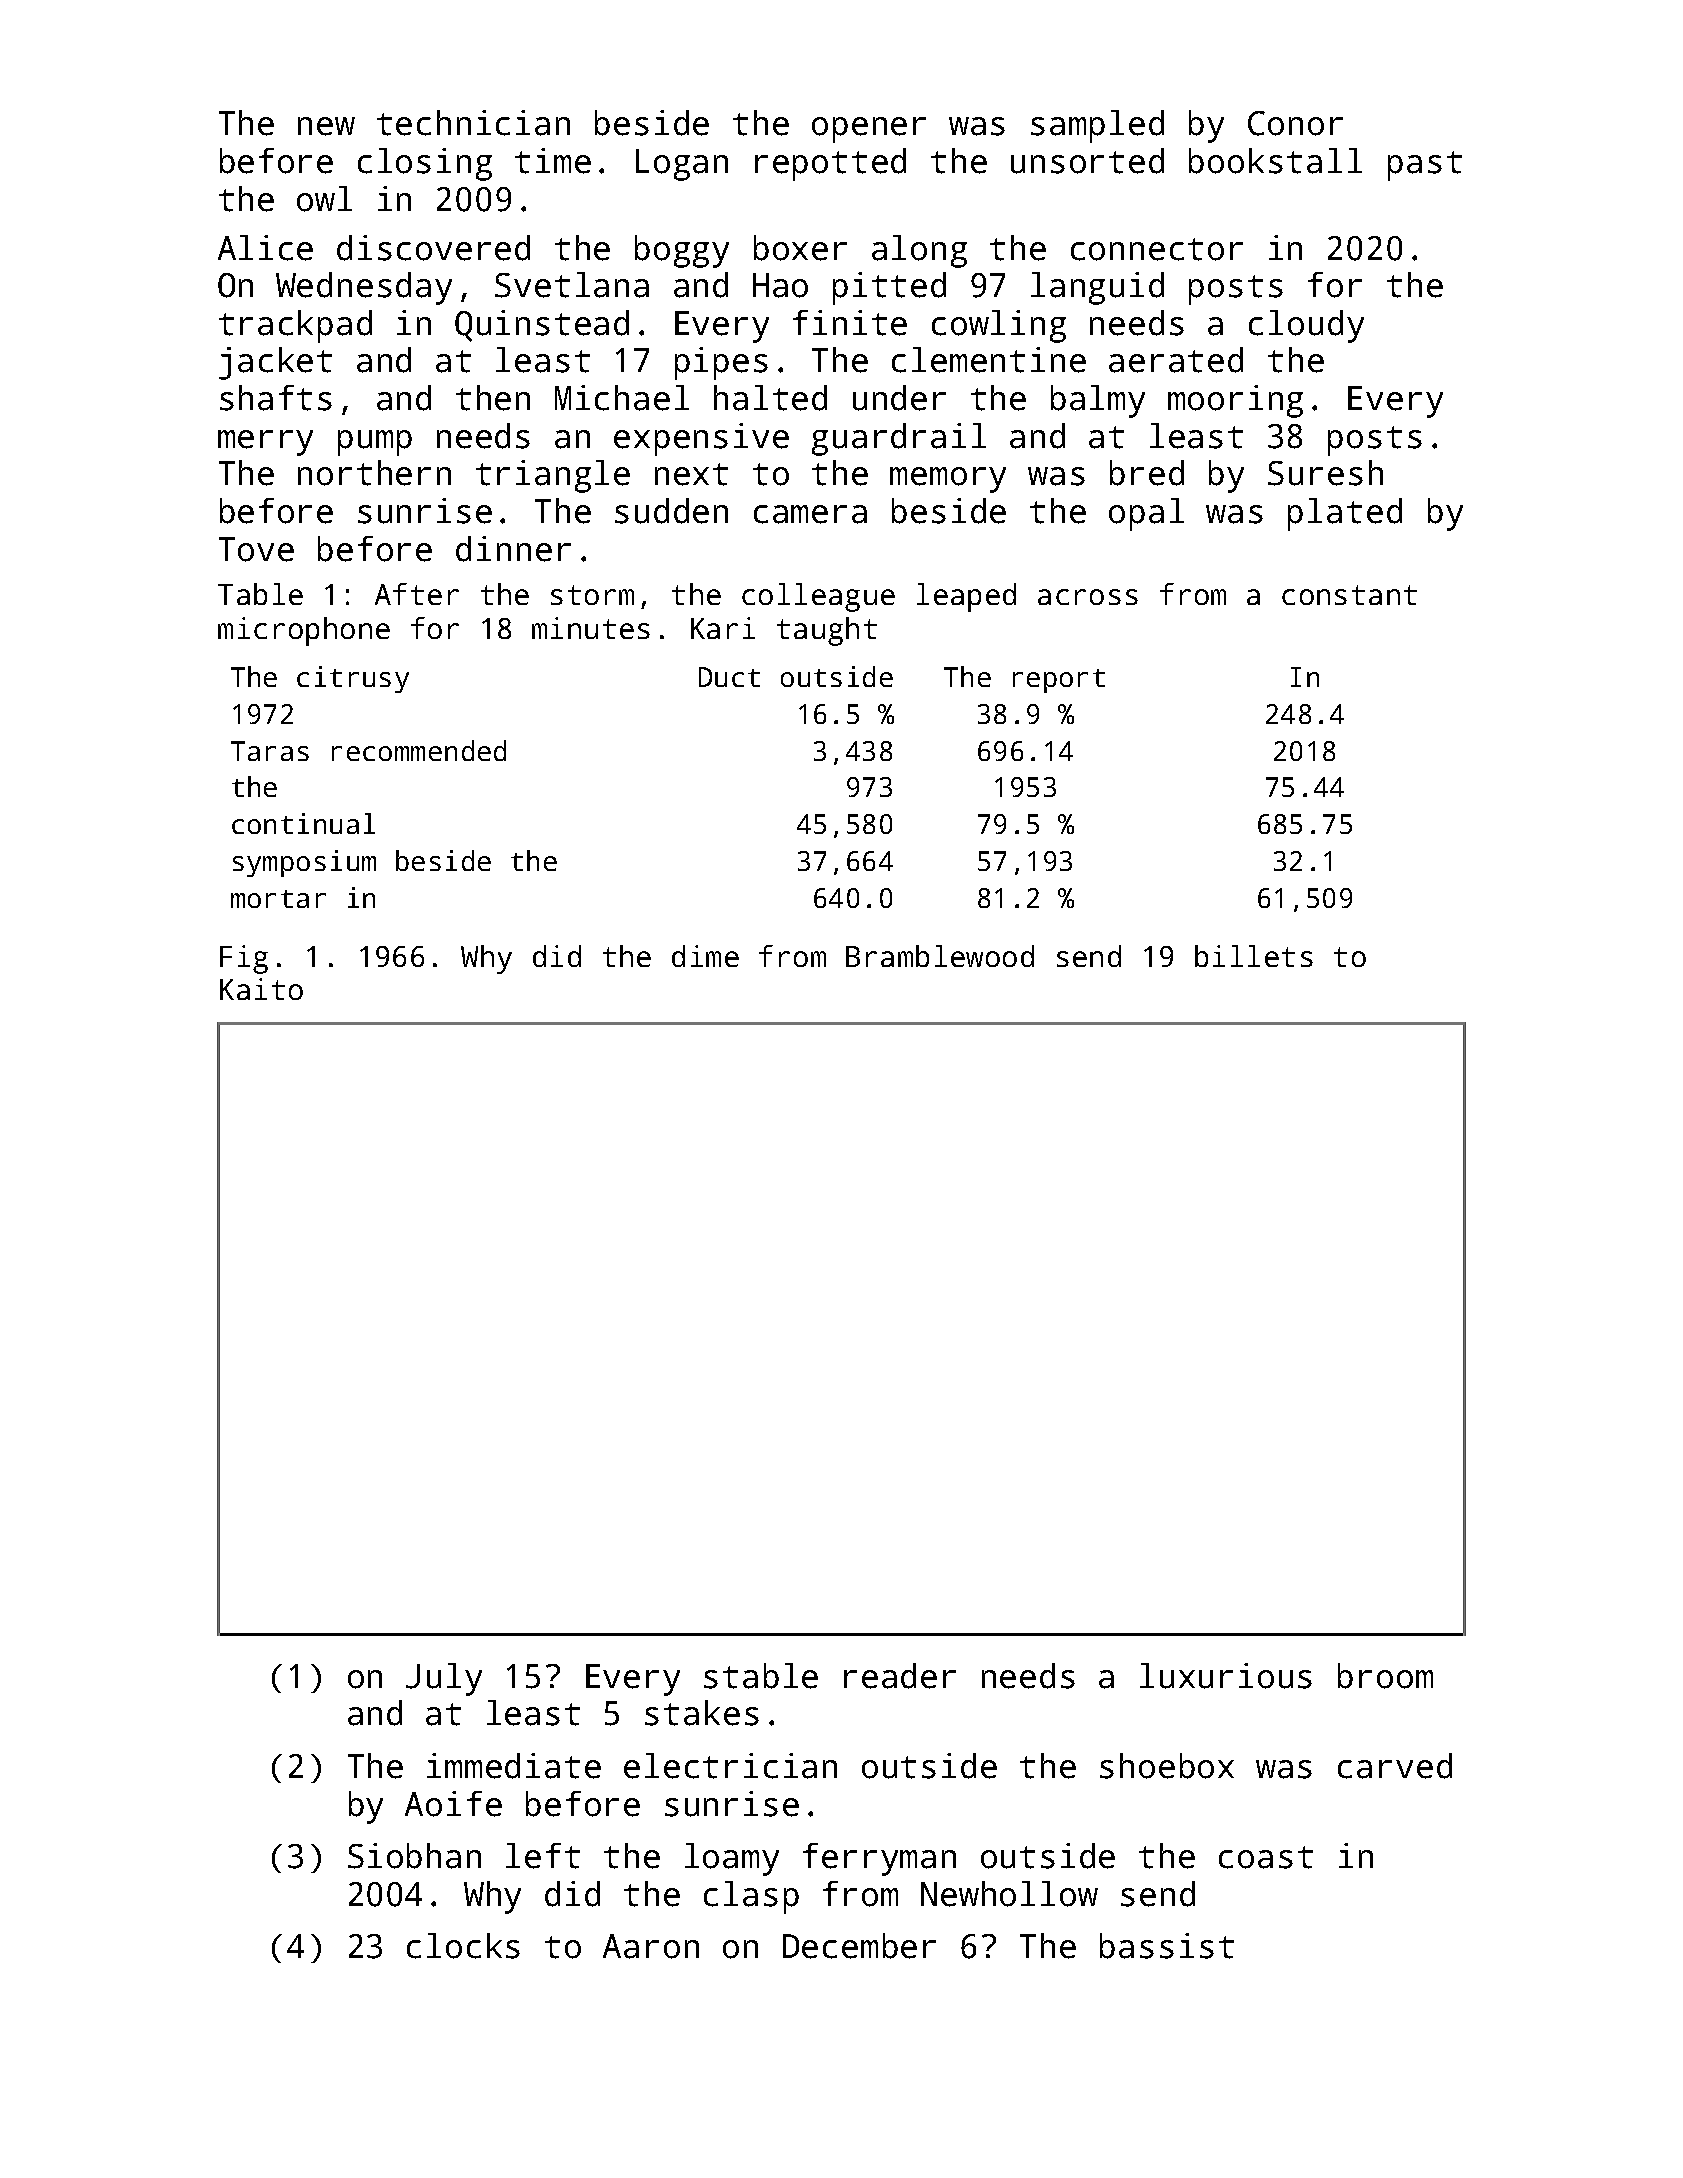 The image size is (1683, 2178). I want to click on dime, so click(705, 956).
